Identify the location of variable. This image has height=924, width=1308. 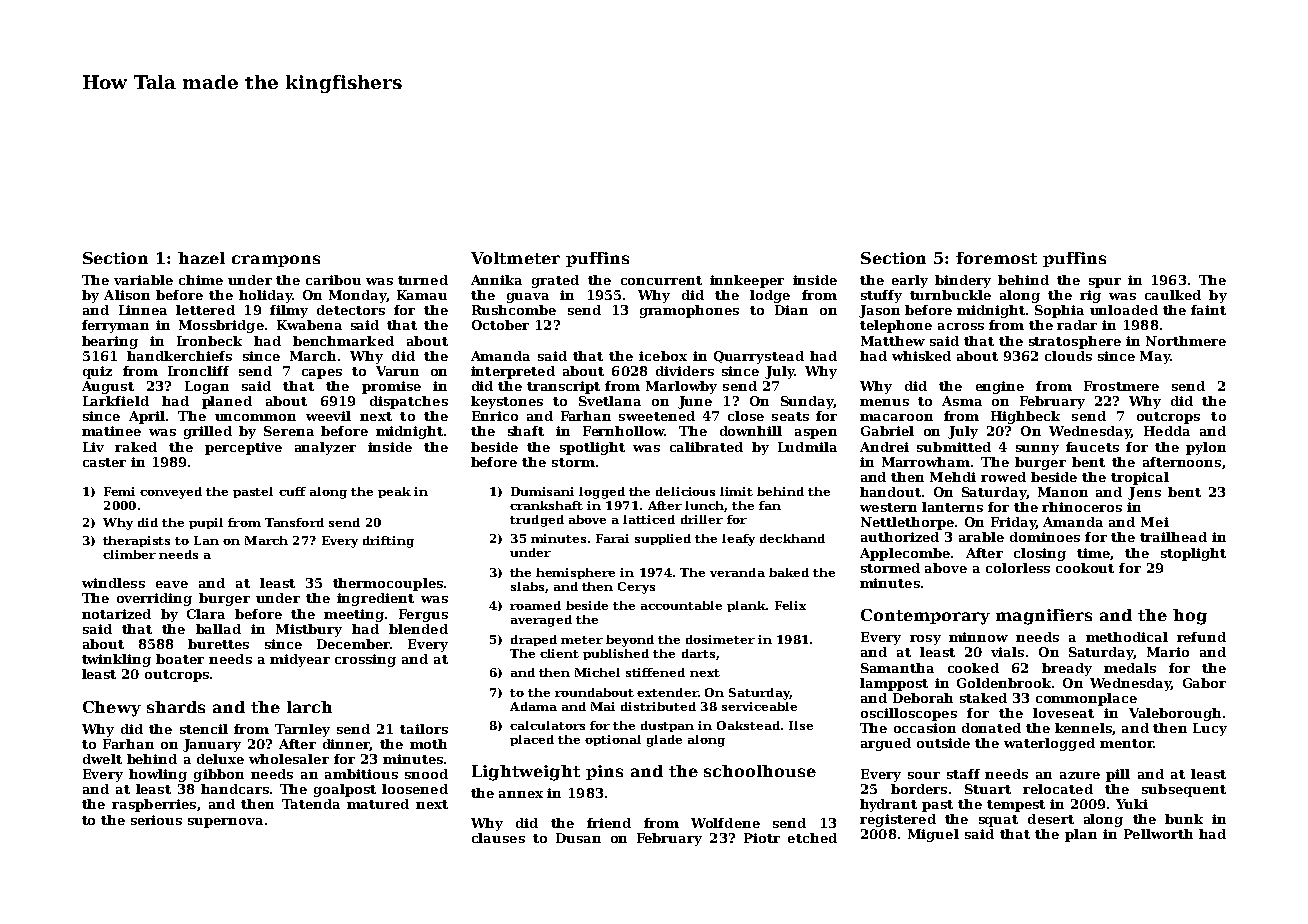
(143, 280).
